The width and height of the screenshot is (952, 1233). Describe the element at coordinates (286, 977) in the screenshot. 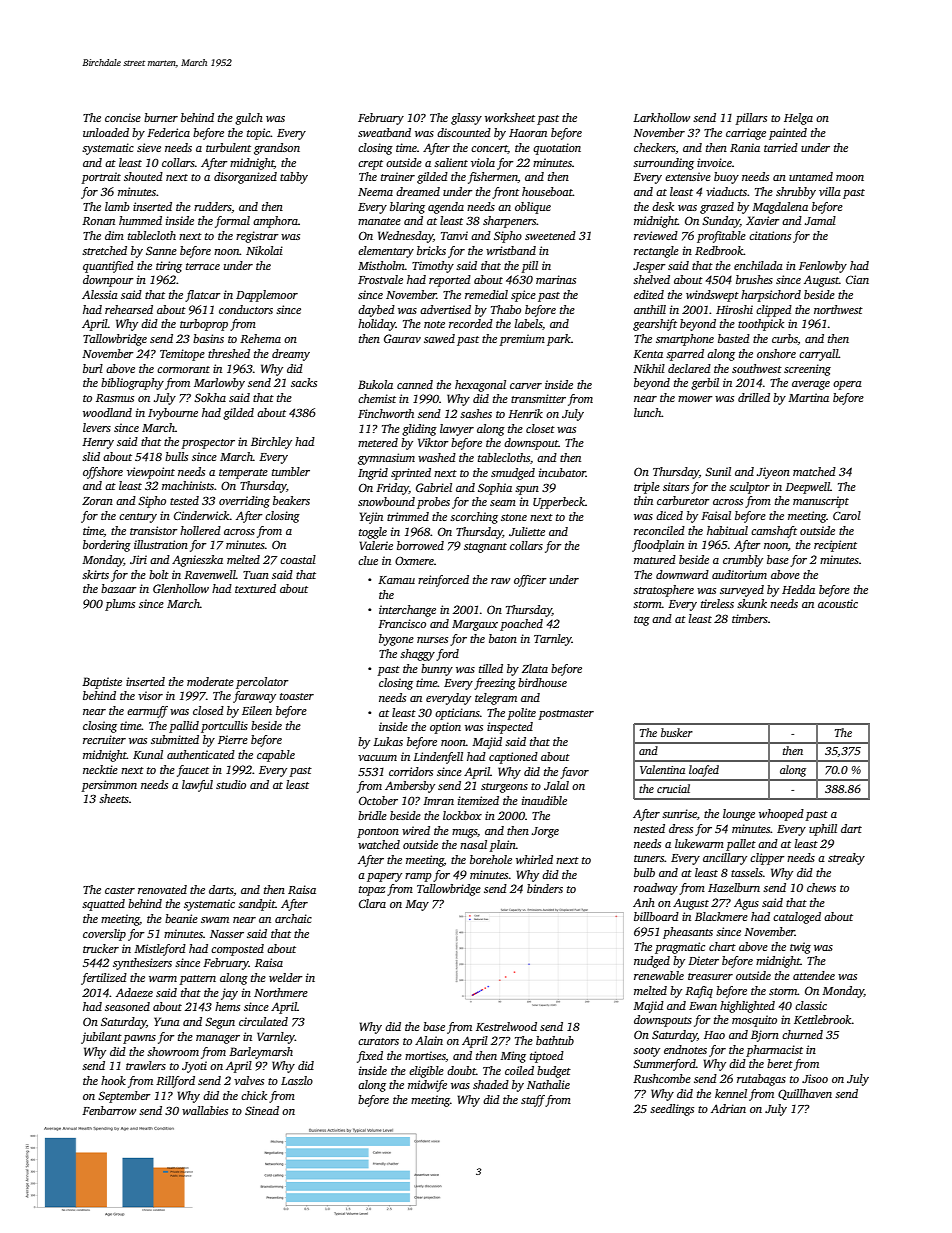

I see `welder` at that location.
